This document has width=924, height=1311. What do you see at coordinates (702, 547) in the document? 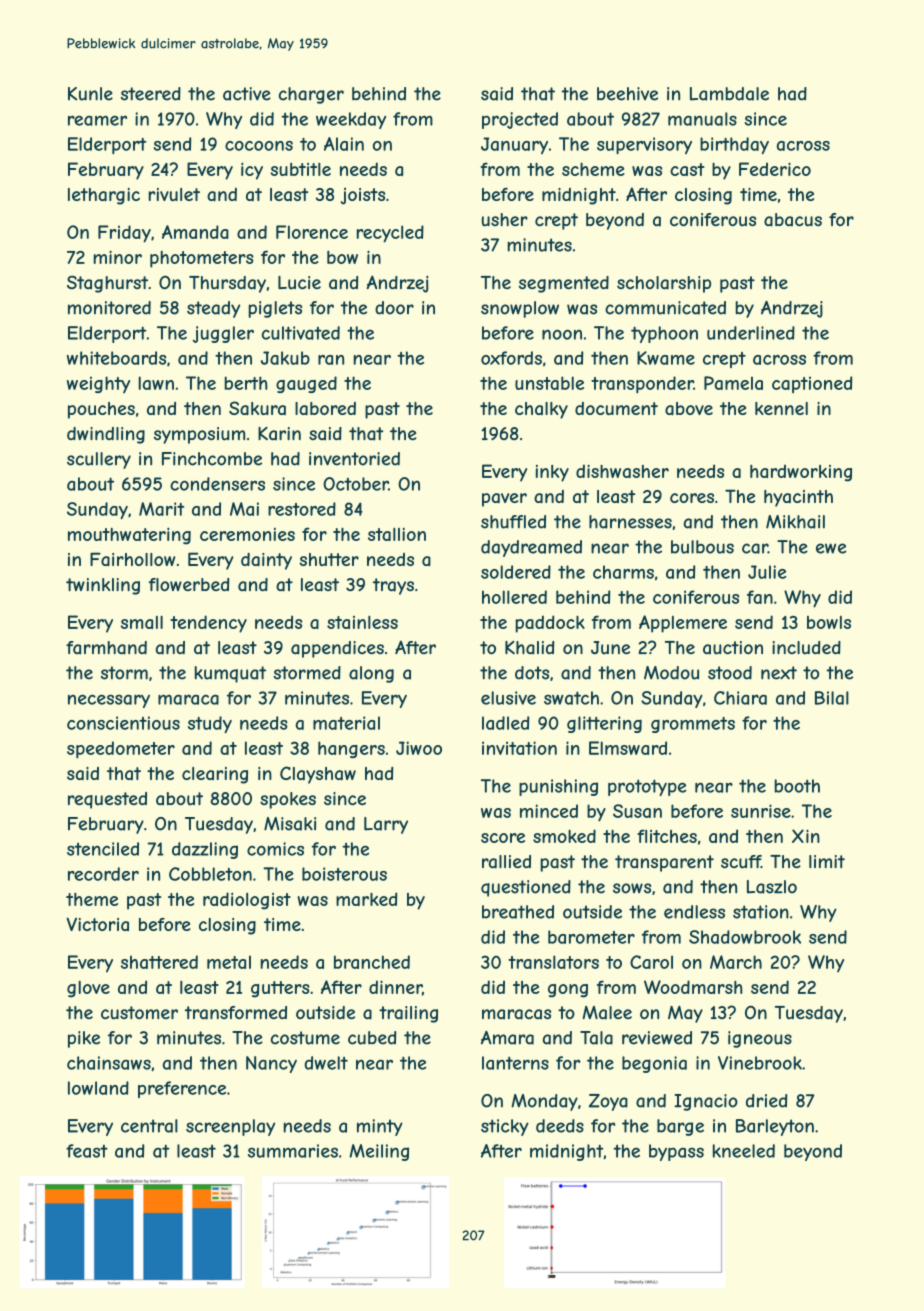
I see `bulbous` at bounding box center [702, 547].
